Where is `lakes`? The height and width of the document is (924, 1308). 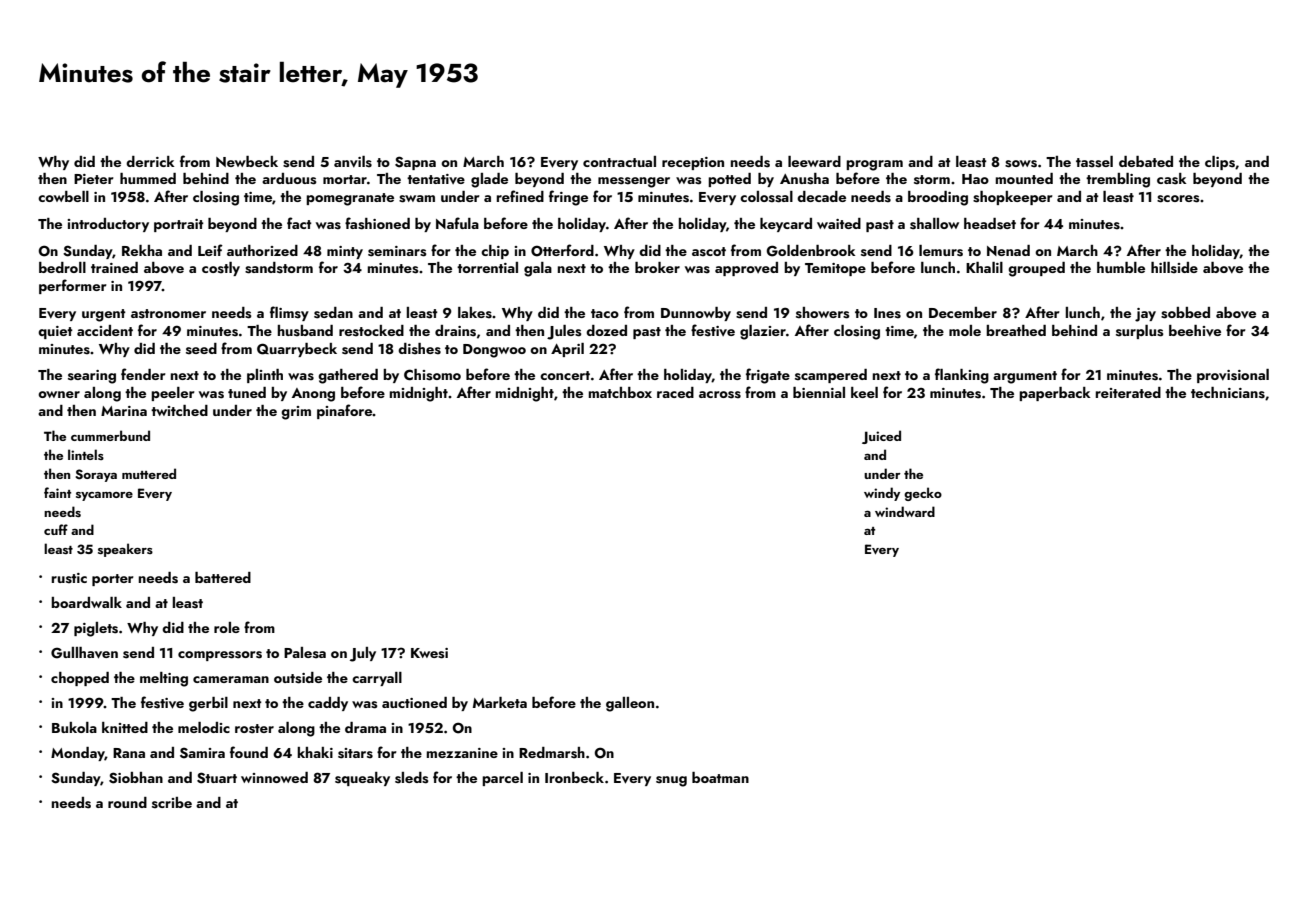 lakes is located at coordinates (475, 313).
